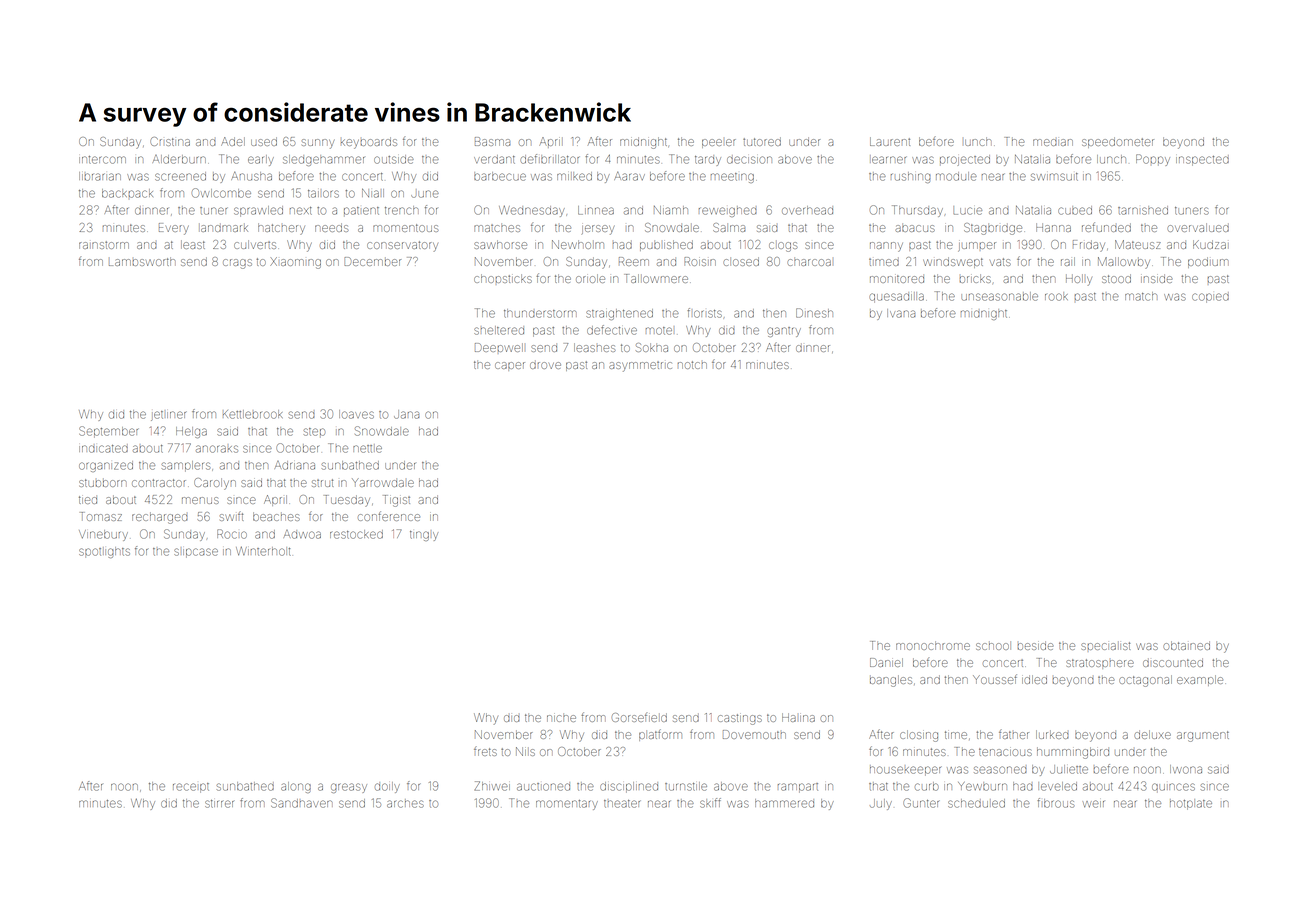  I want to click on hammered, so click(784, 803).
